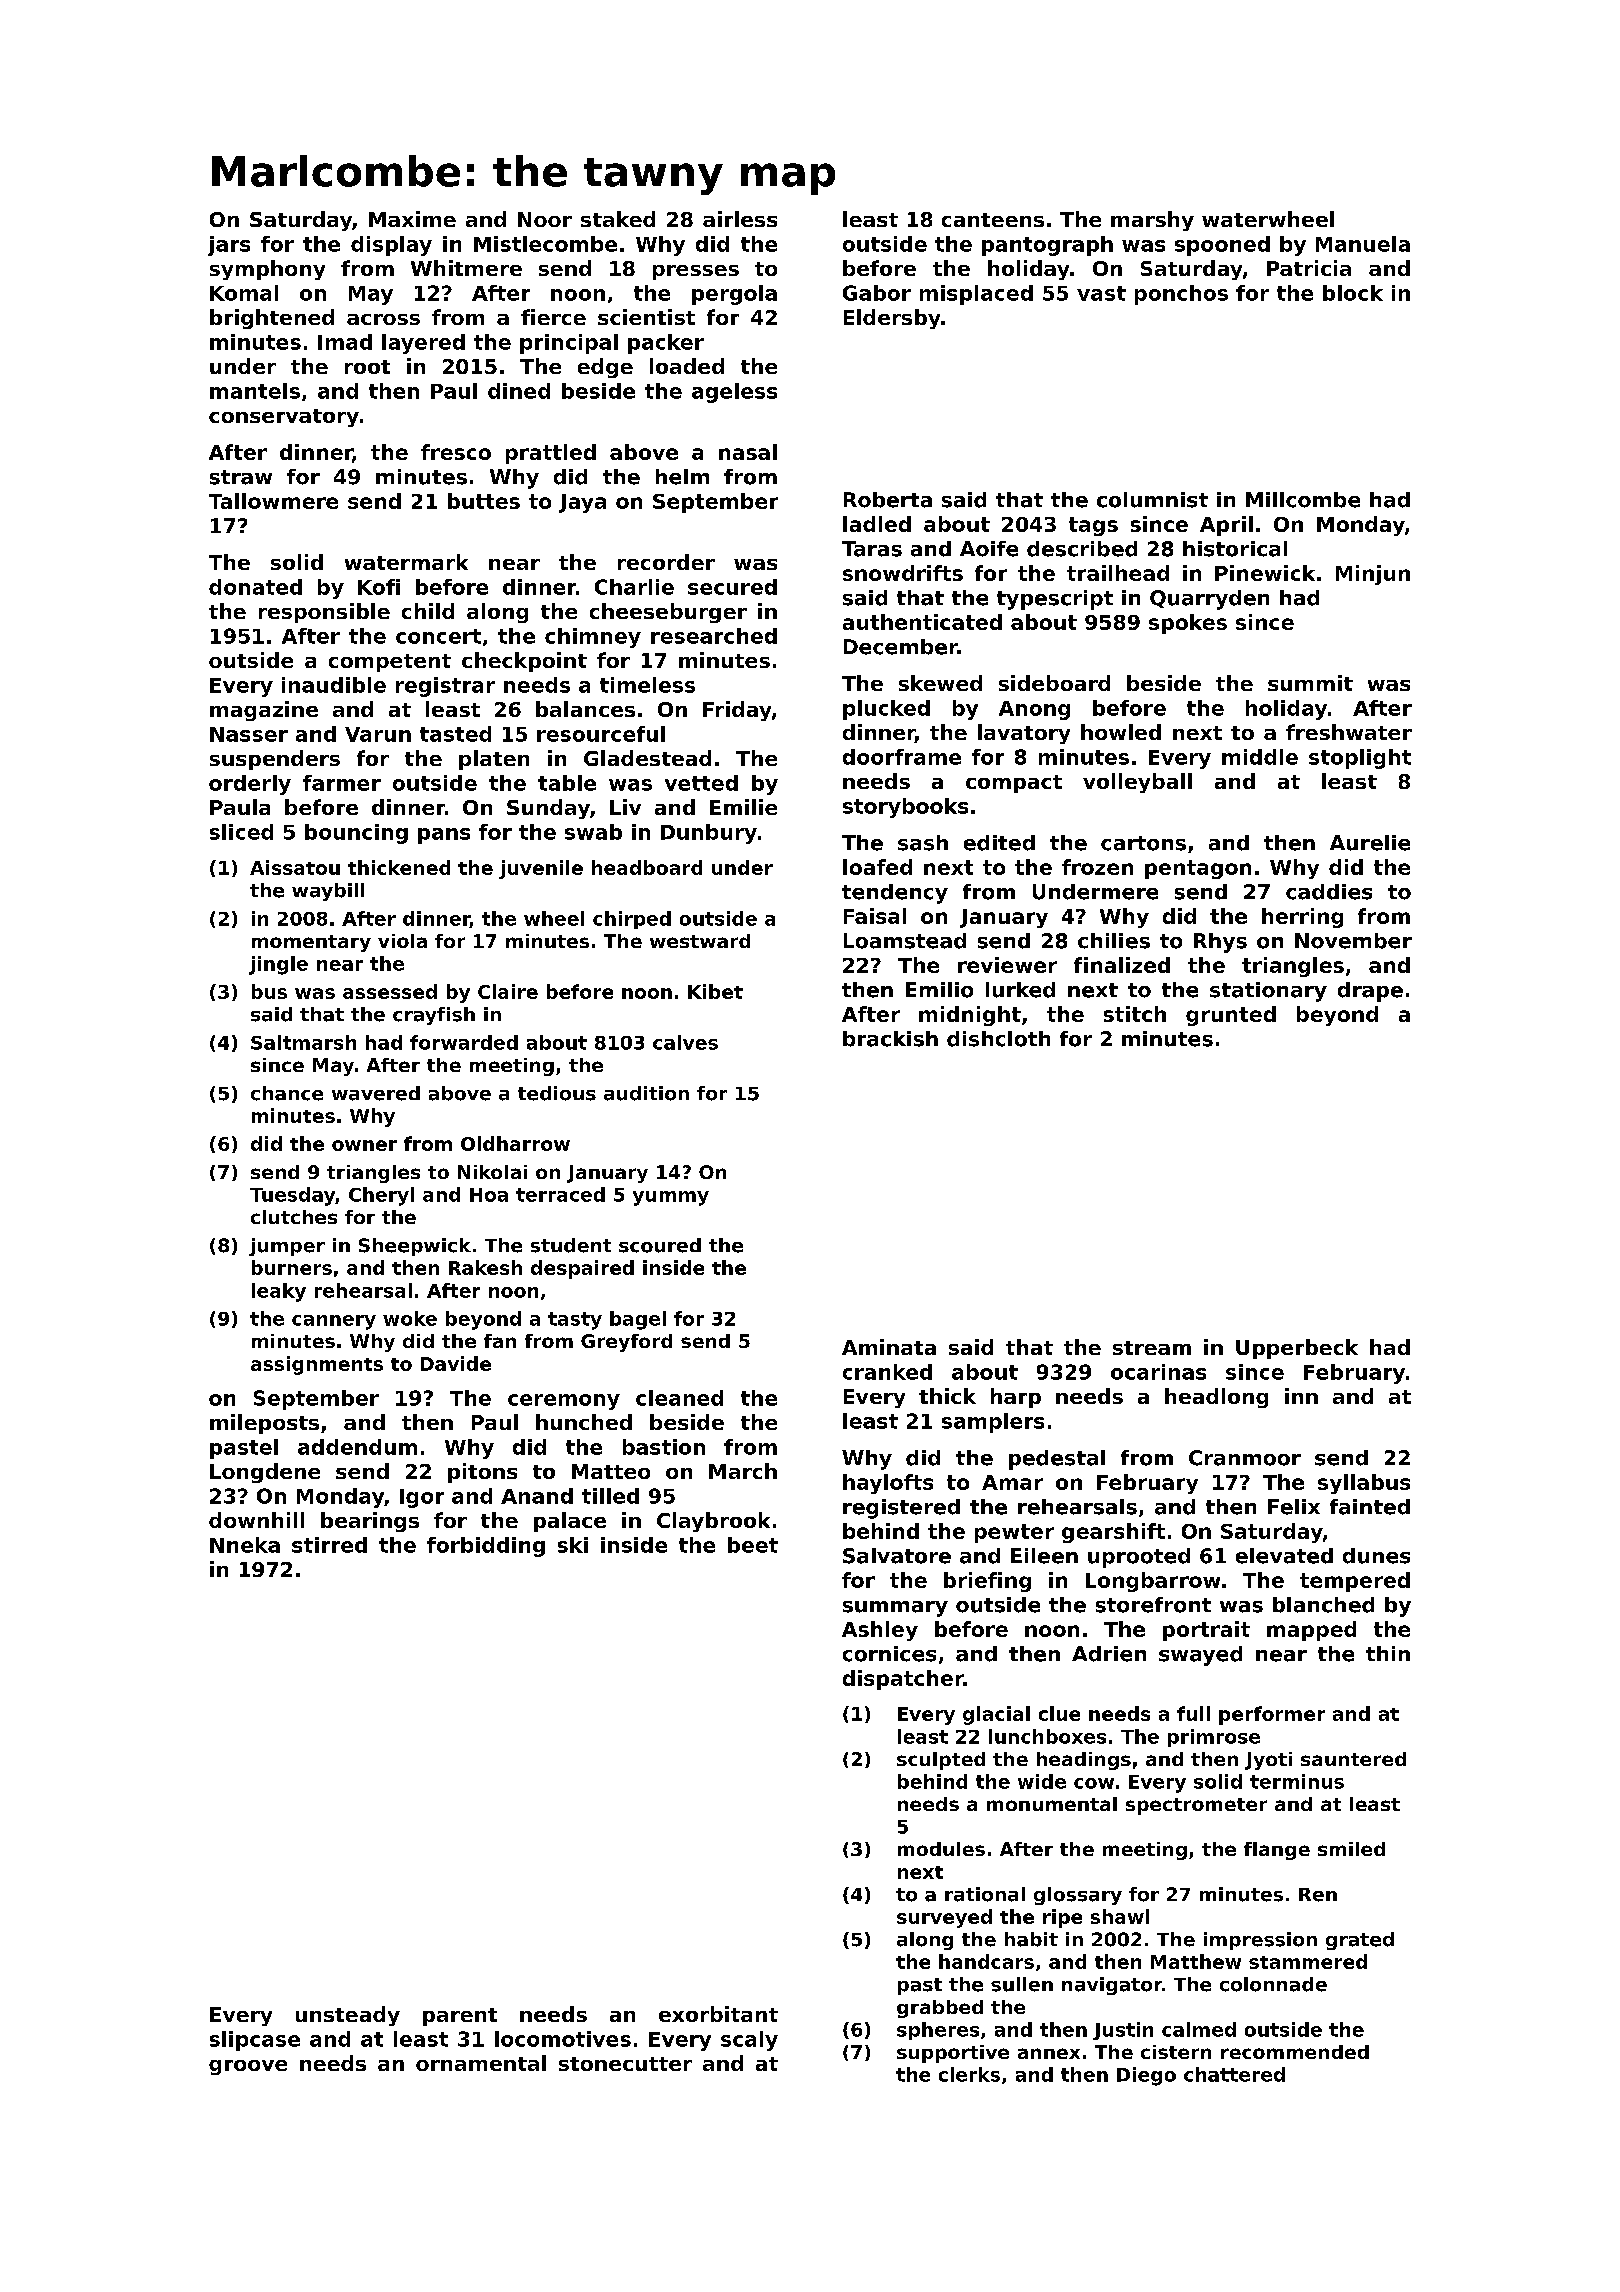 The image size is (1620, 2292). What do you see at coordinates (682, 477) in the image?
I see `helm` at bounding box center [682, 477].
